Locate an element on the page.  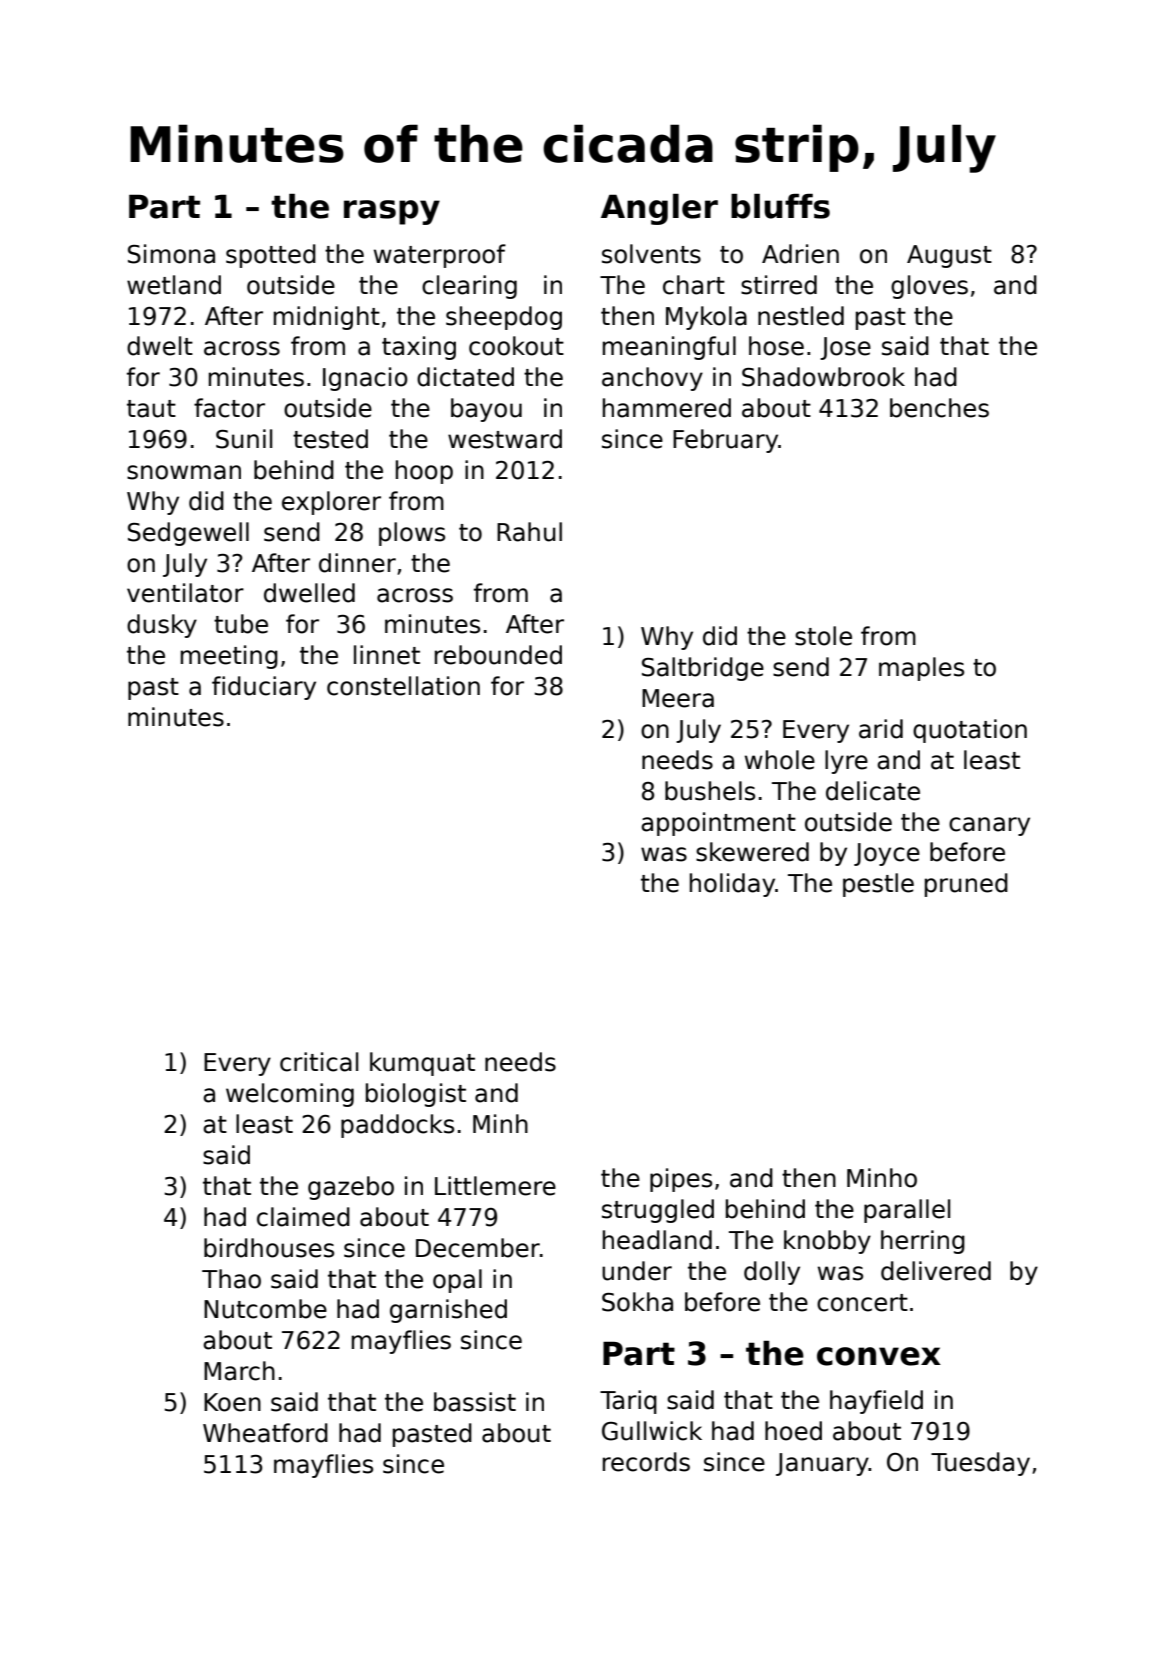
spotted is located at coordinates (271, 256).
